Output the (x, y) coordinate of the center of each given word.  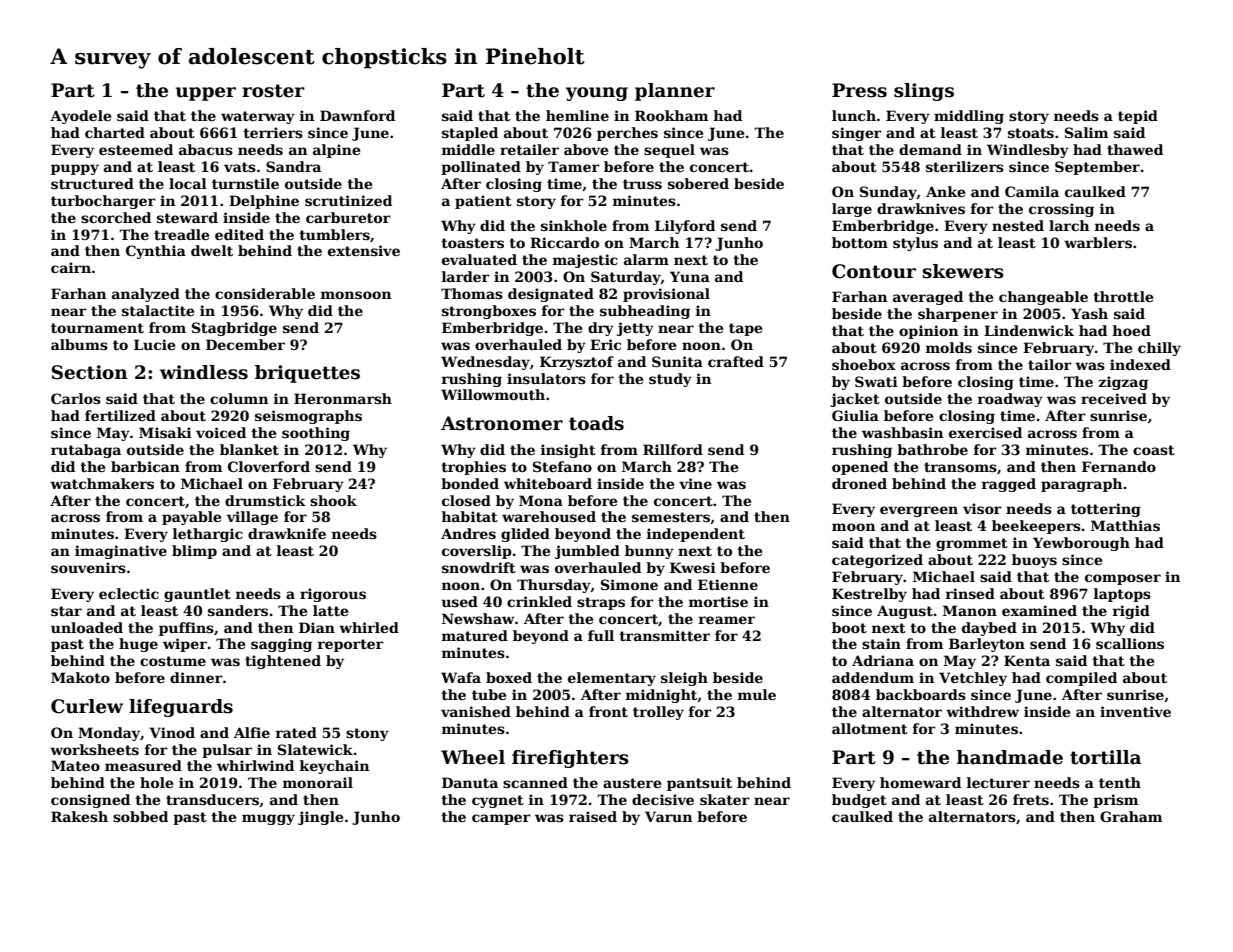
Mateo (75, 765)
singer (857, 134)
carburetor (348, 217)
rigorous (333, 595)
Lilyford (685, 227)
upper (206, 94)
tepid (1138, 117)
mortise (718, 601)
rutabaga (86, 451)
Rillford (673, 449)
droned (859, 483)
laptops (1122, 595)
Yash (1089, 313)
